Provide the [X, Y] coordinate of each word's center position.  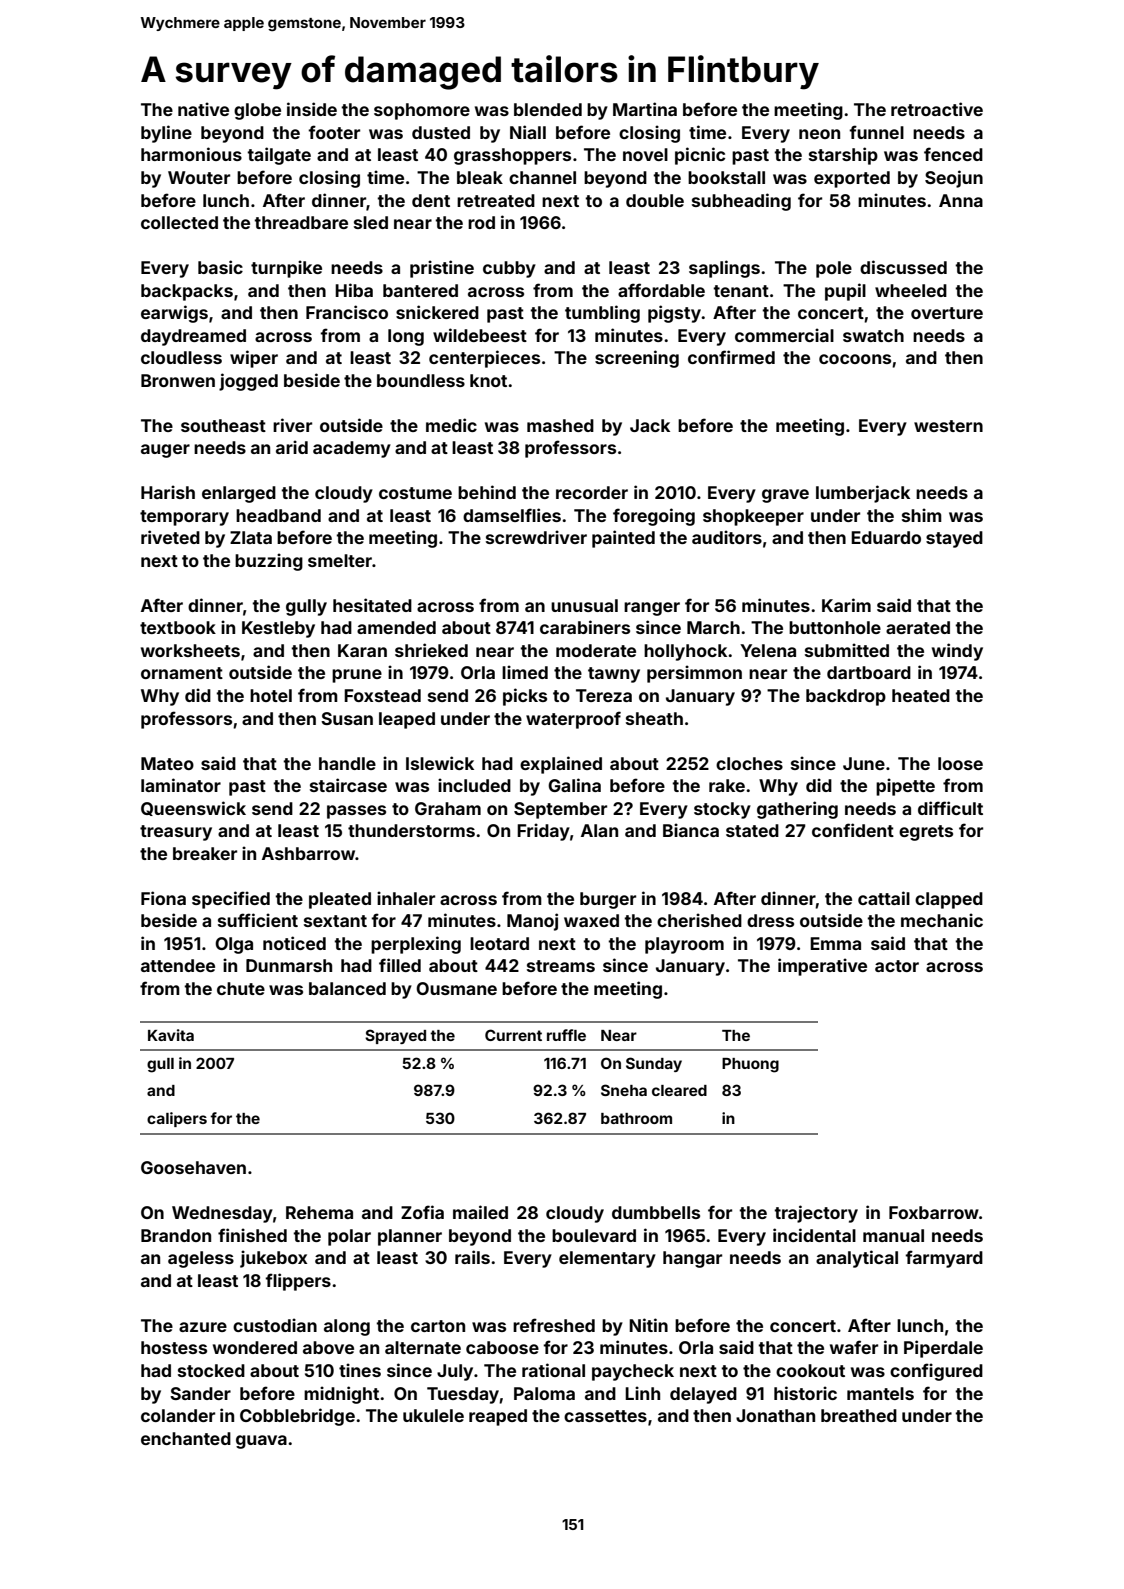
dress [770, 920]
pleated [340, 900]
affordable [661, 290]
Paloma [544, 1393]
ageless [201, 1259]
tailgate [279, 156]
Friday [543, 832]
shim [922, 515]
